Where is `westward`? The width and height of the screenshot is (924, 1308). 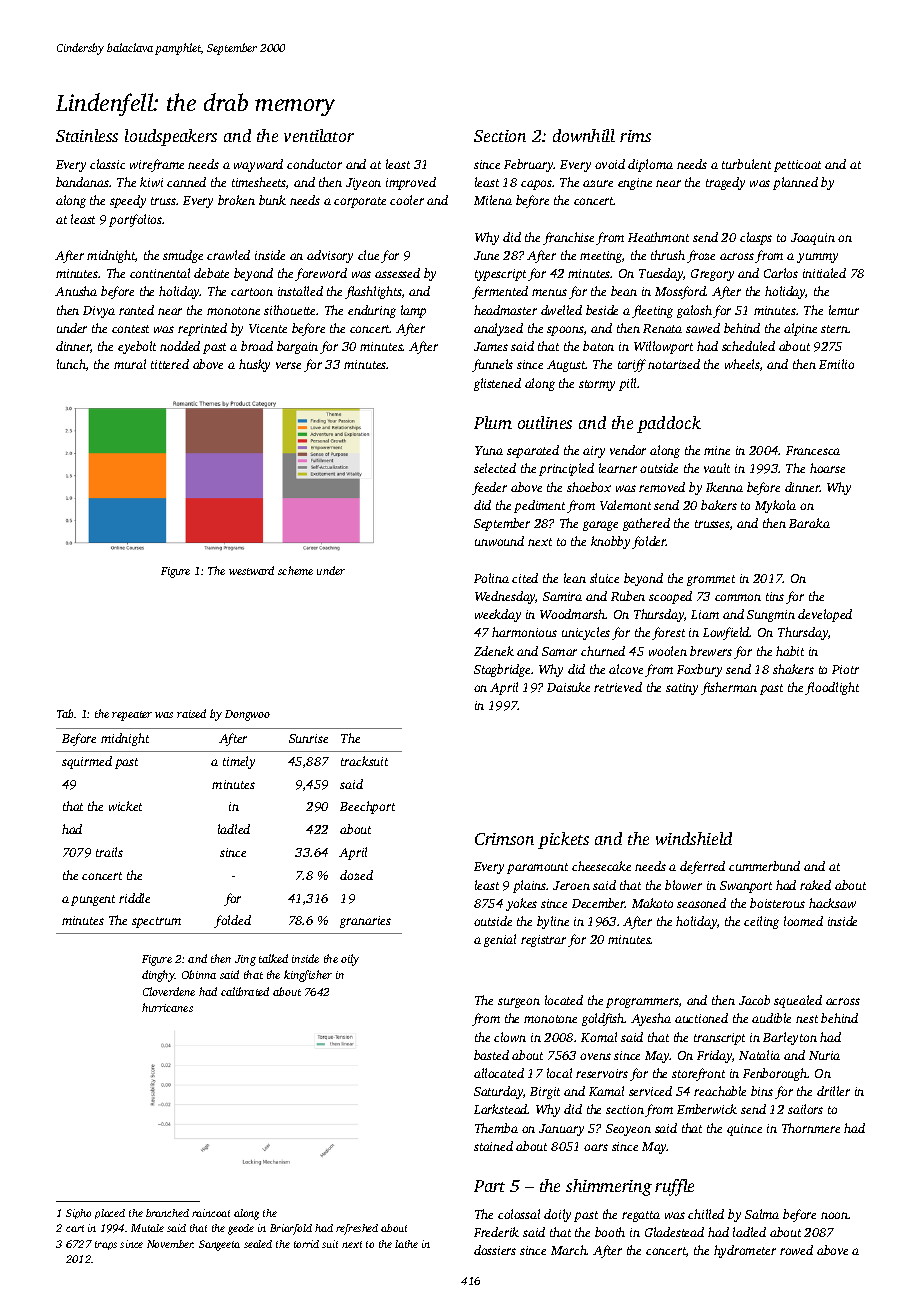
westward is located at coordinates (251, 570).
